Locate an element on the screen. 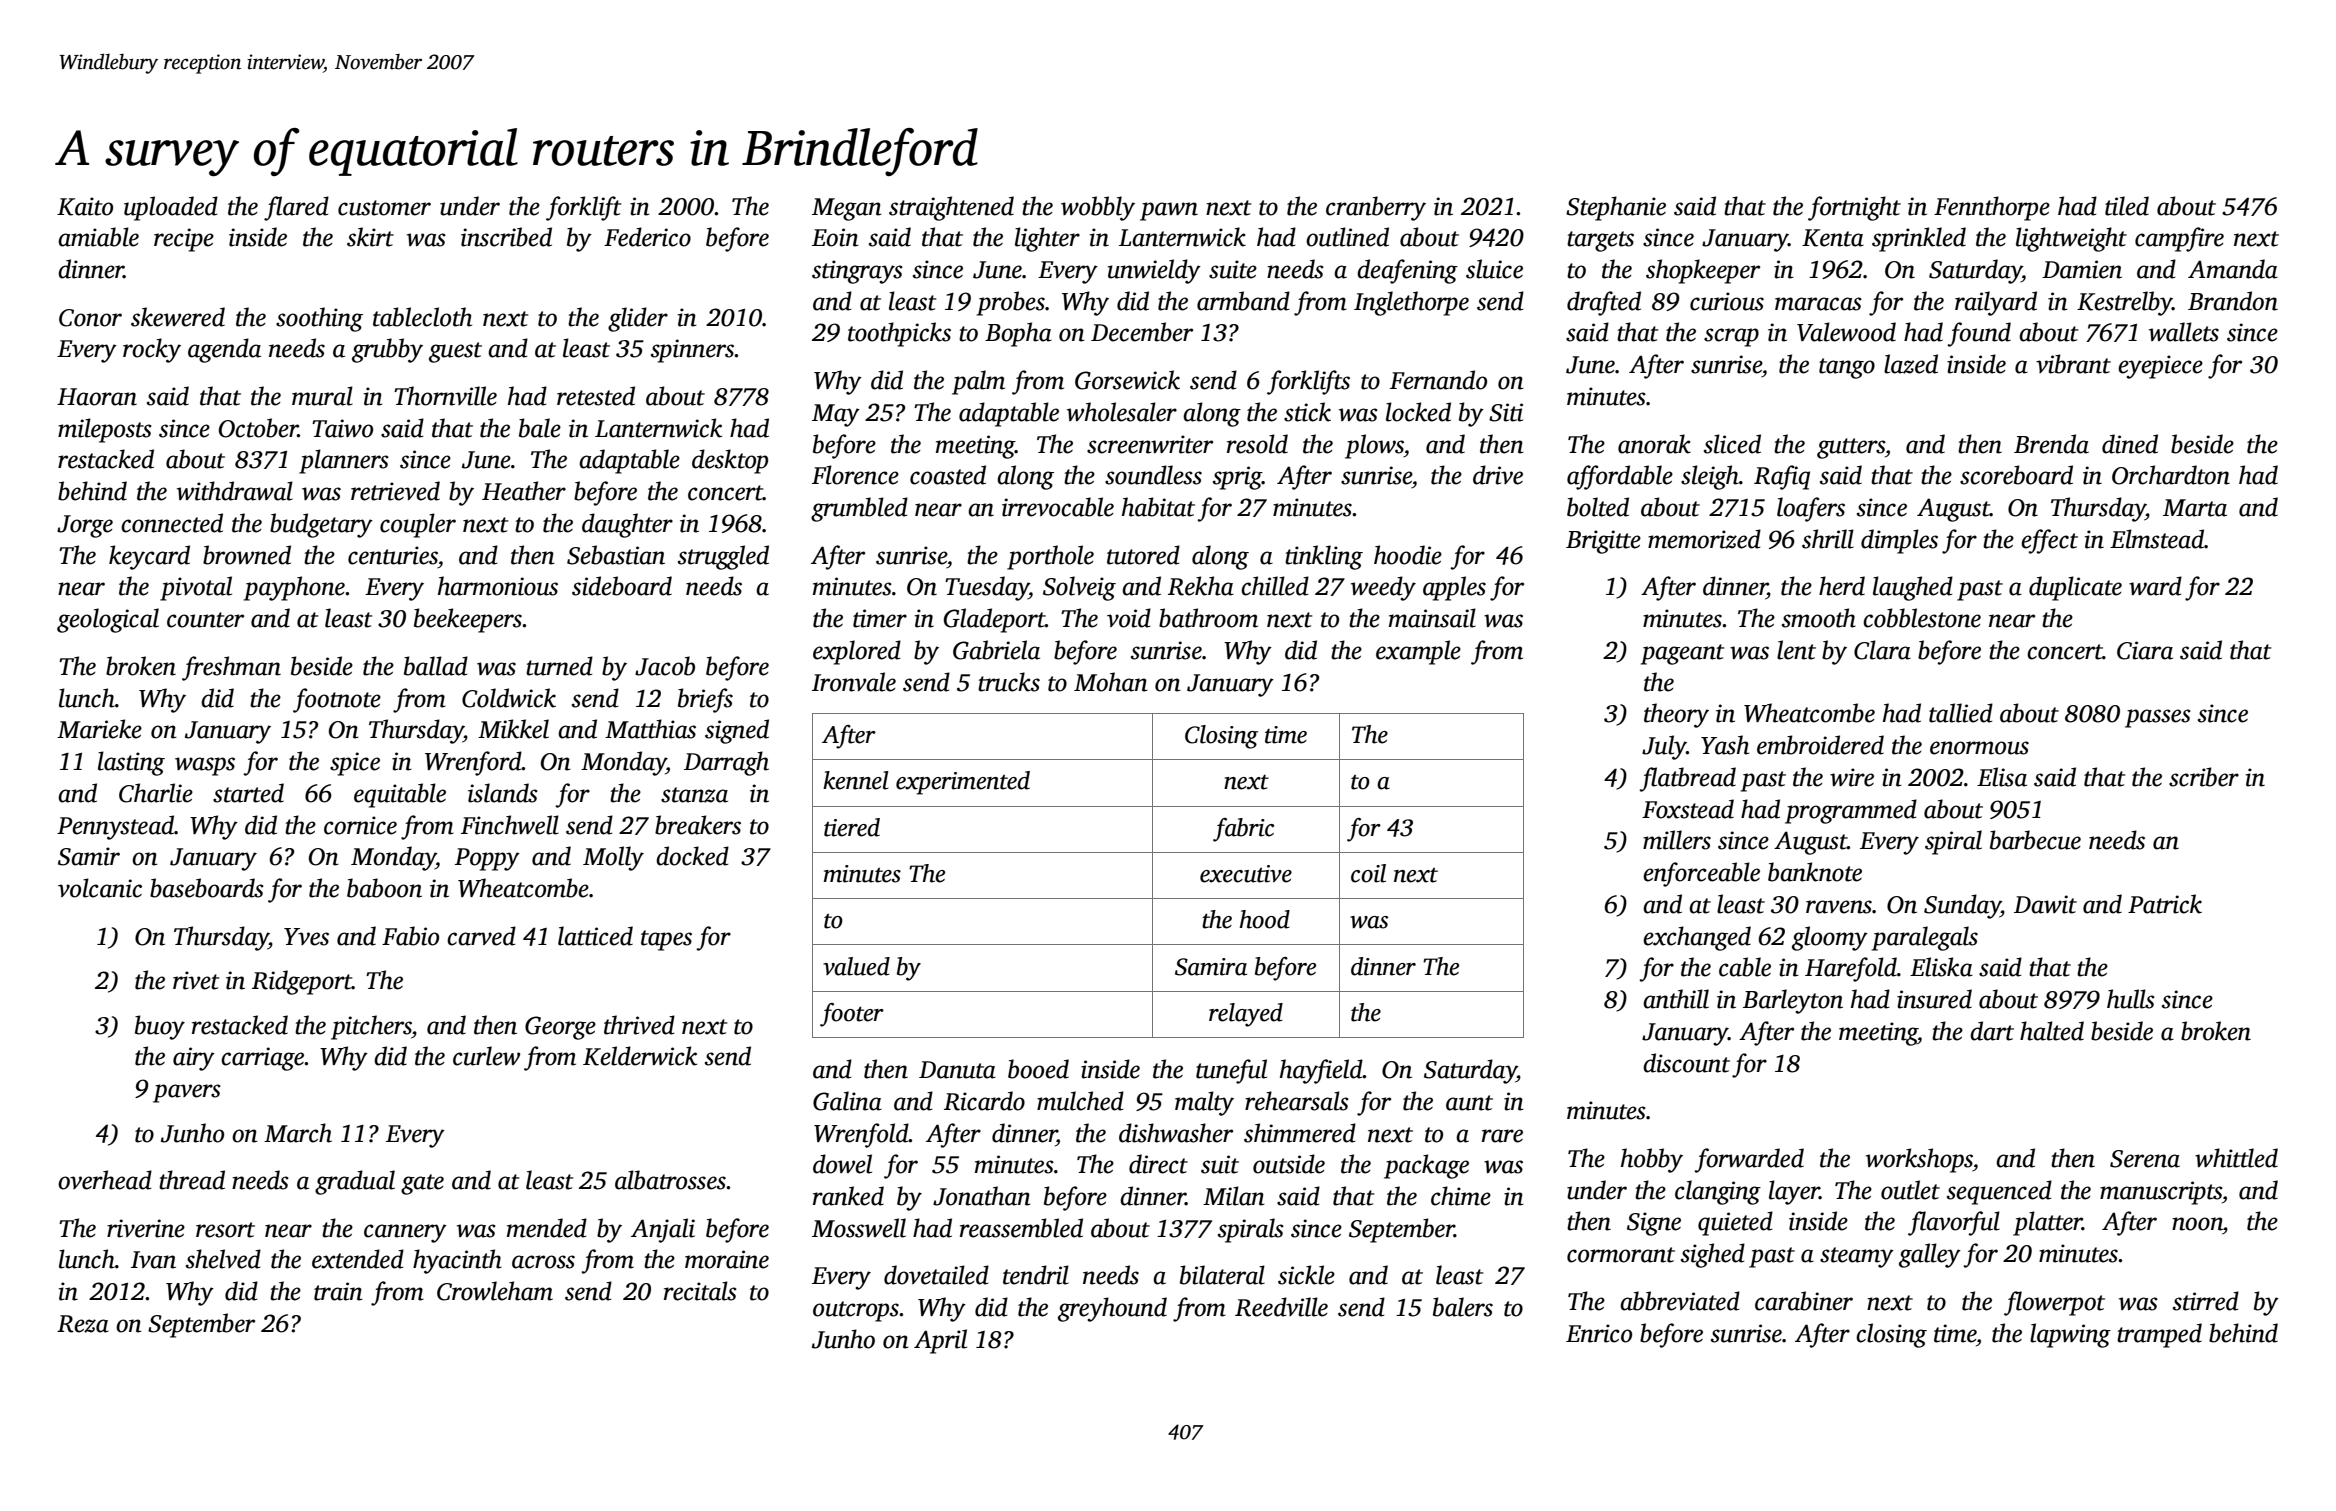 This screenshot has width=2336, height=1511. cranberry is located at coordinates (1376, 208).
